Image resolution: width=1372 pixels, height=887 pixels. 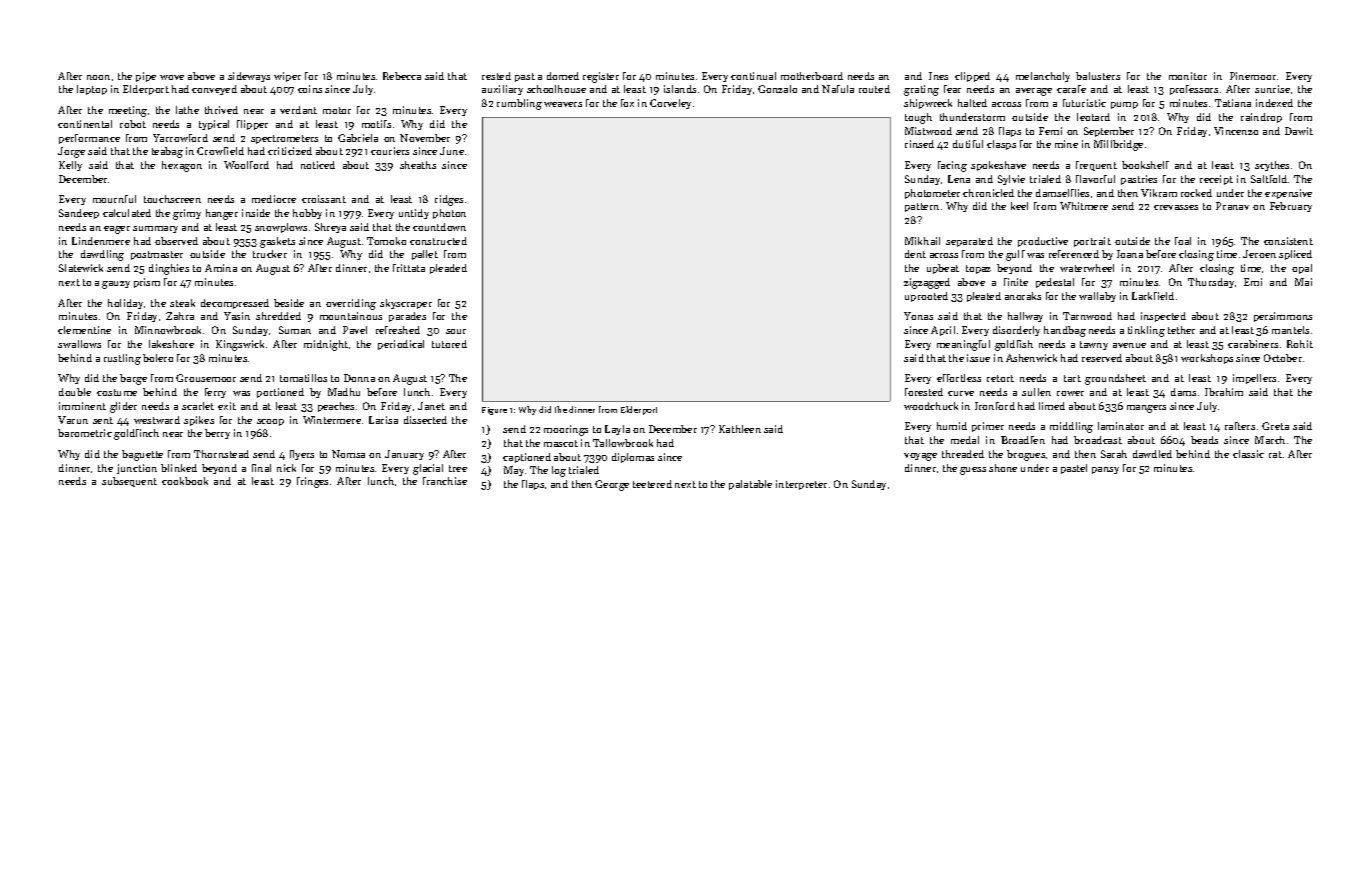 I want to click on impellers, so click(x=1254, y=379).
